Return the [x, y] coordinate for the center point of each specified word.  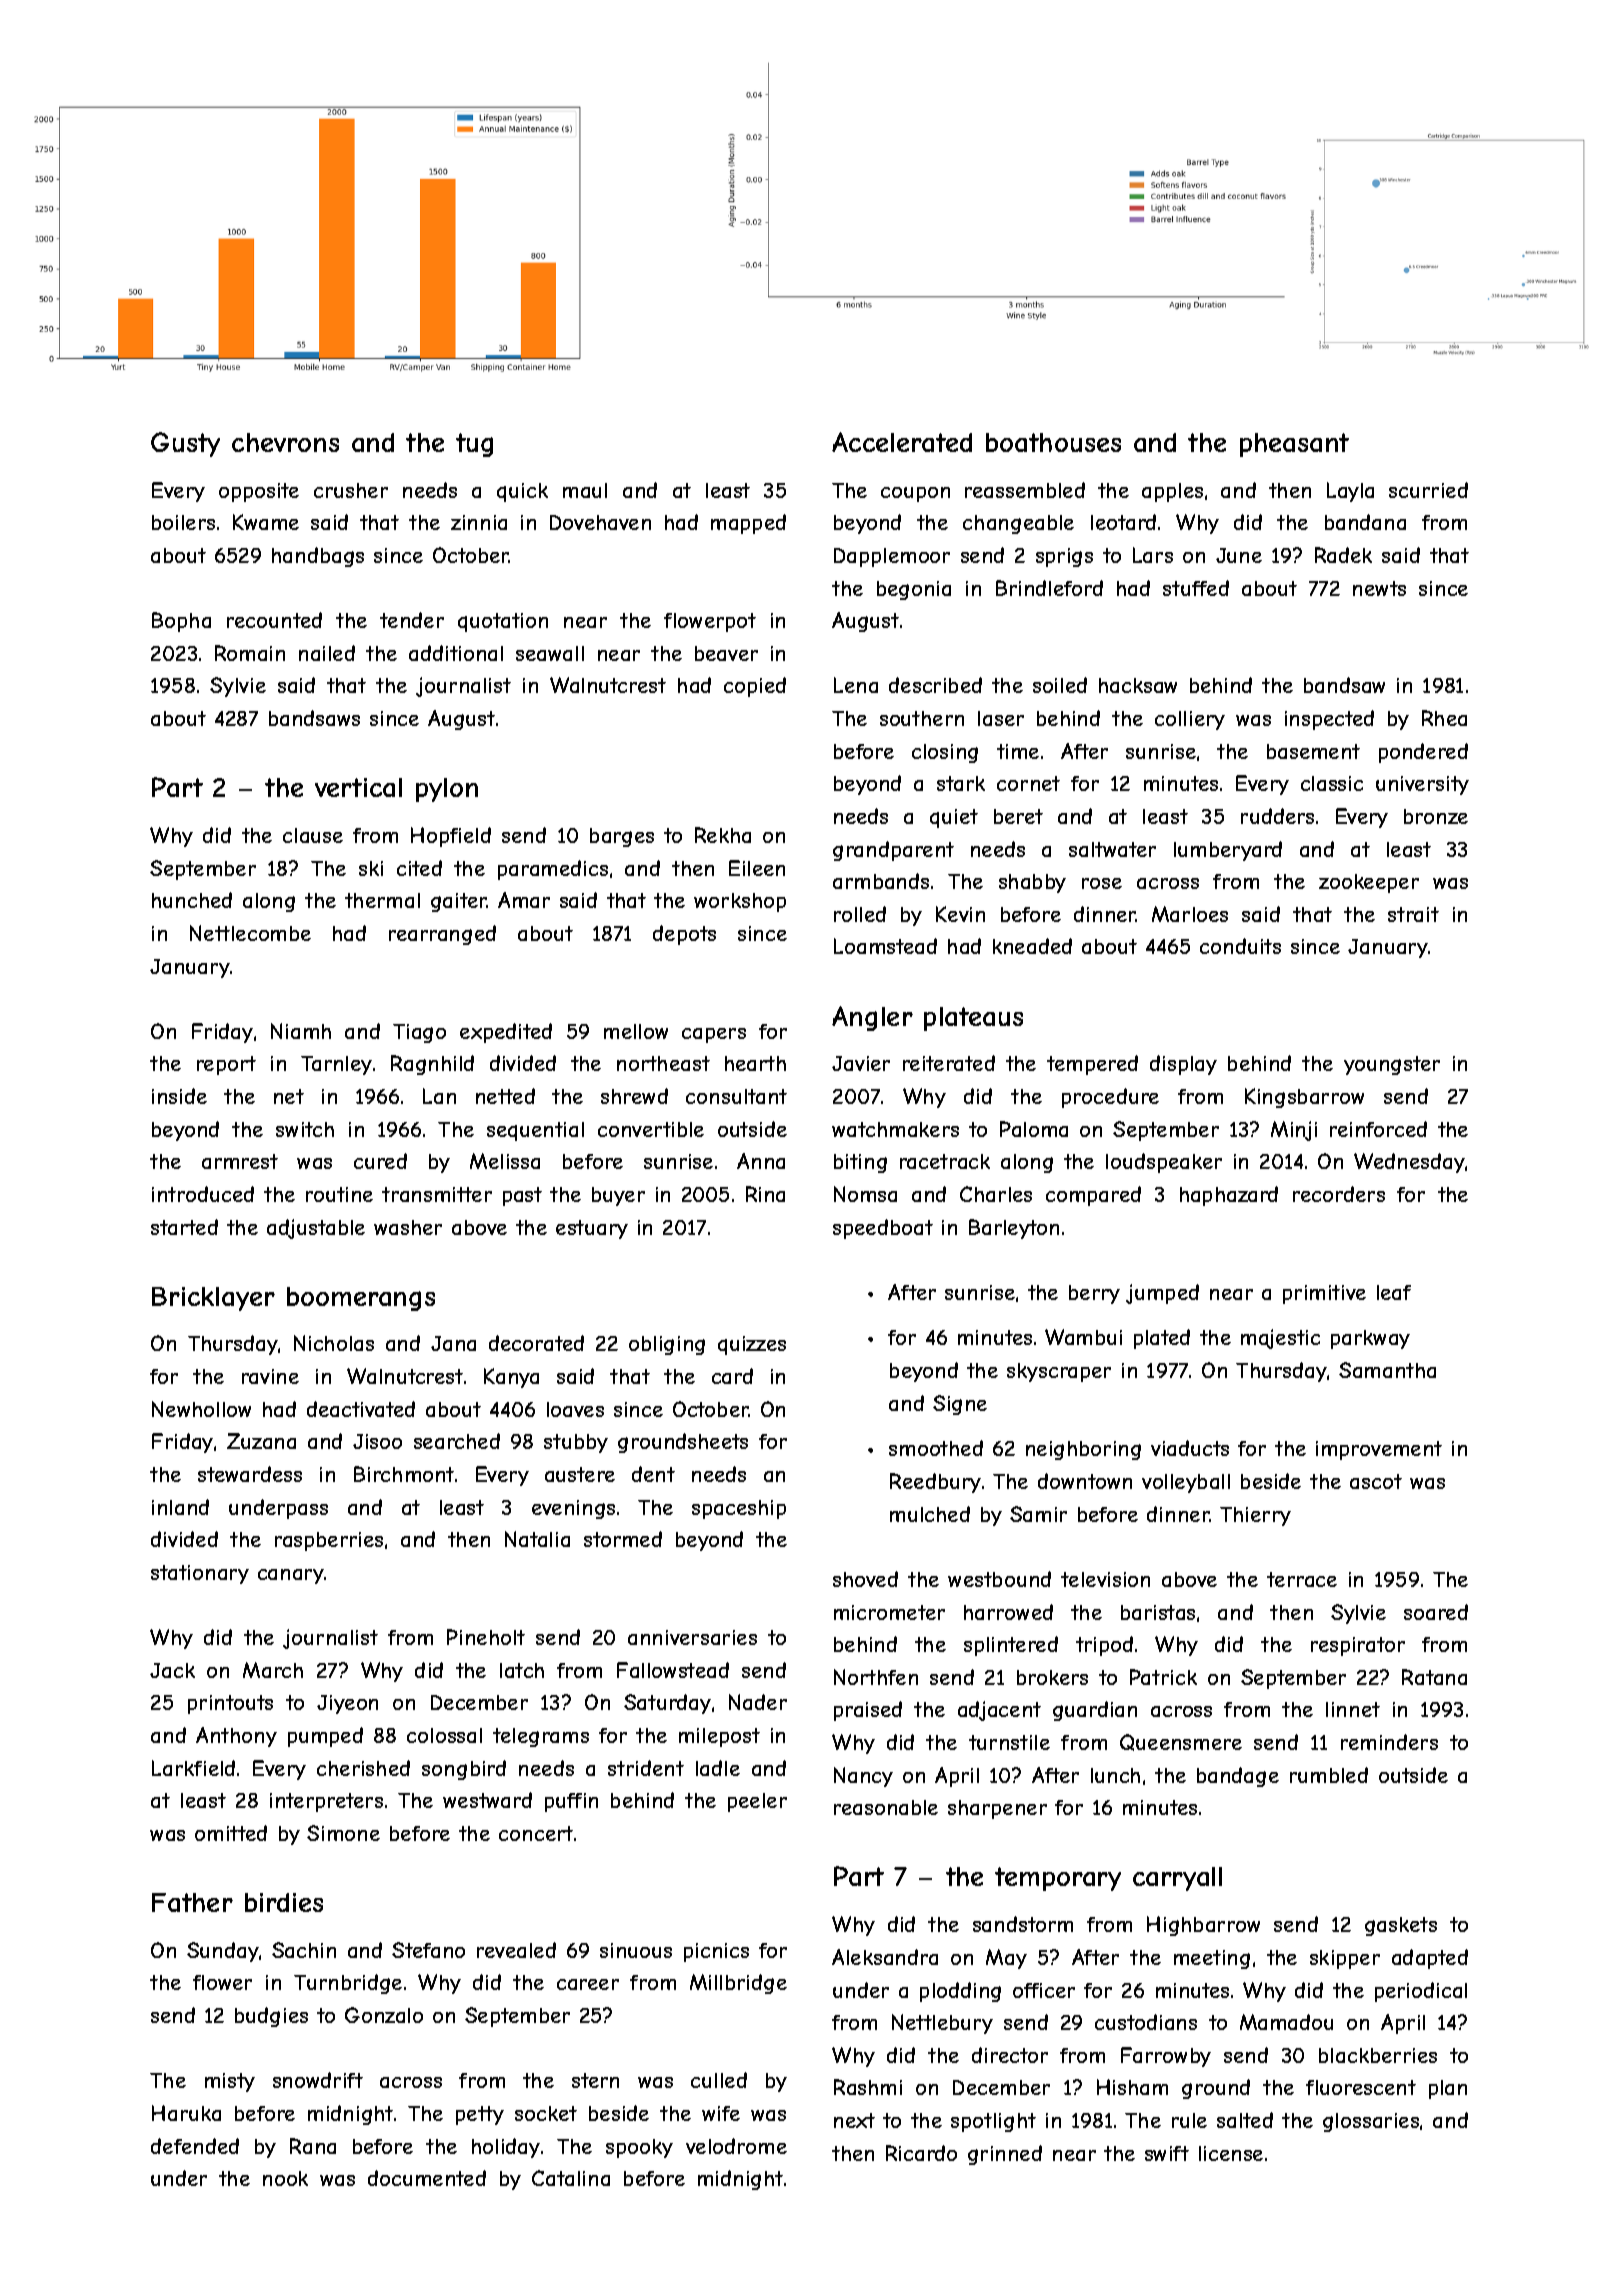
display [1183, 1065]
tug [474, 445]
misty [230, 2082]
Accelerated [902, 442]
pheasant [1294, 445]
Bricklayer [213, 1299]
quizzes [752, 1345]
